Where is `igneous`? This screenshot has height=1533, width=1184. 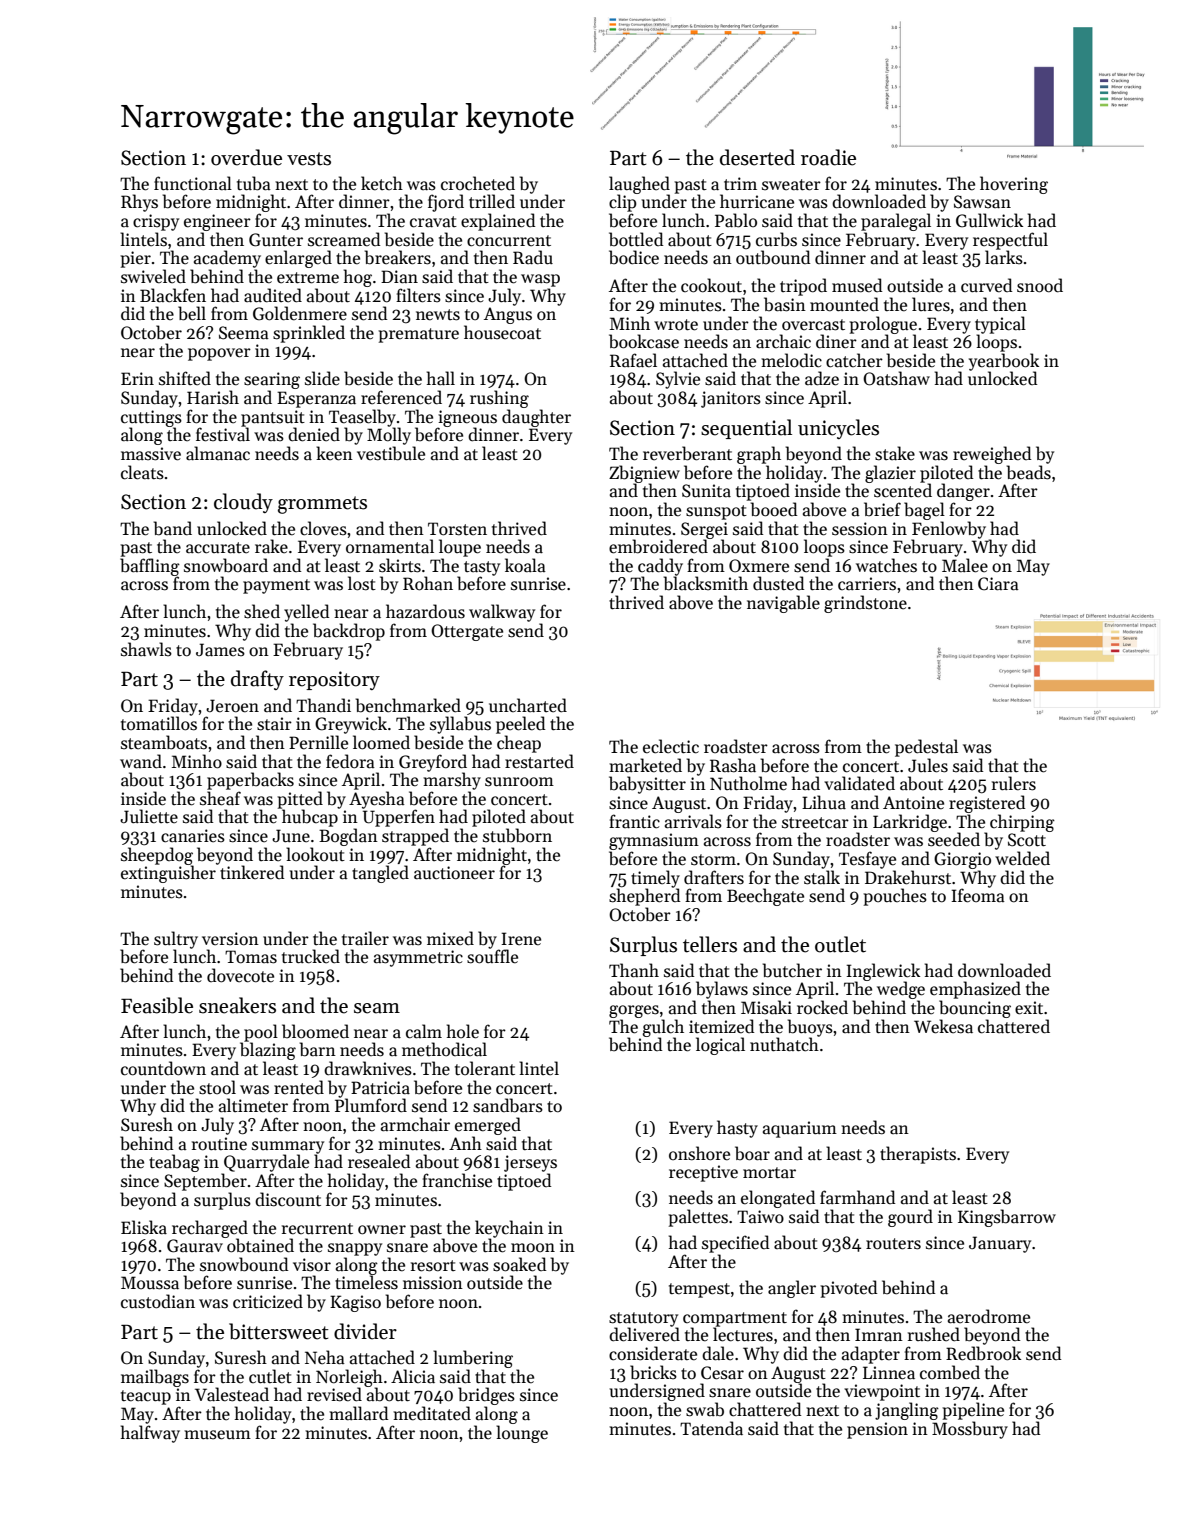 igneous is located at coordinates (467, 418).
